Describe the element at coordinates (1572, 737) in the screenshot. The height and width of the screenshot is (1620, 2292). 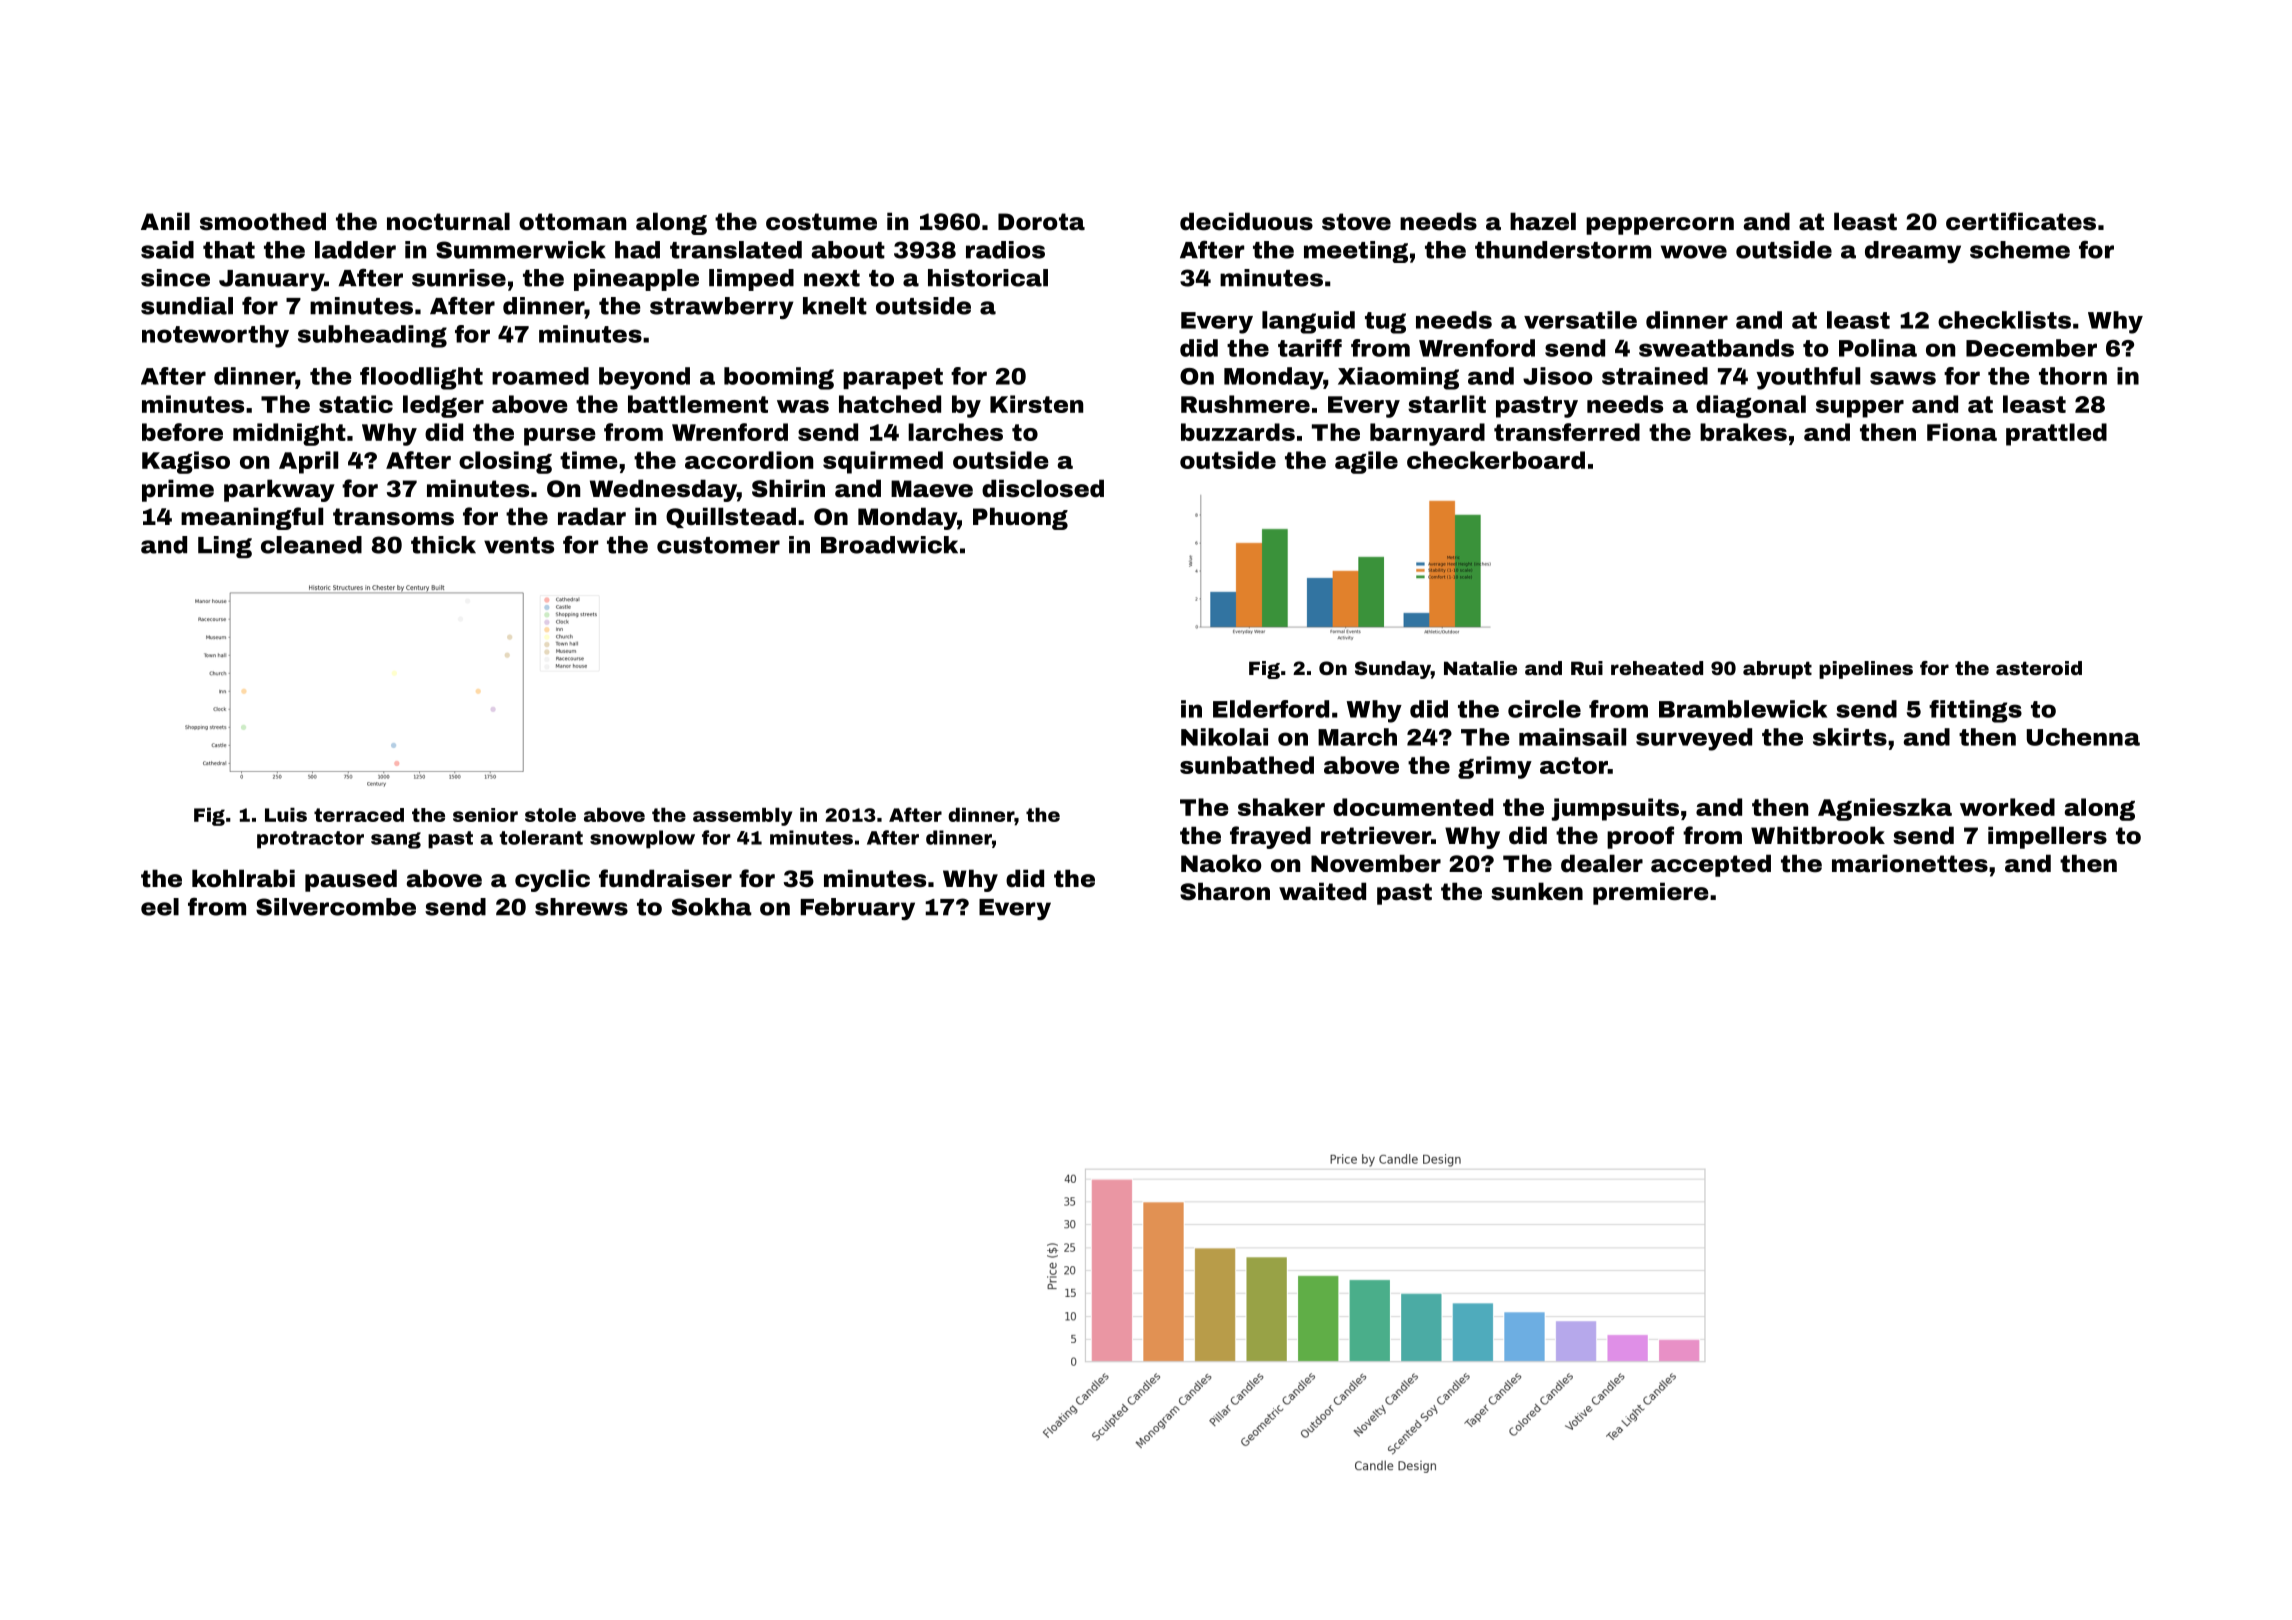
I see `mainsail` at that location.
